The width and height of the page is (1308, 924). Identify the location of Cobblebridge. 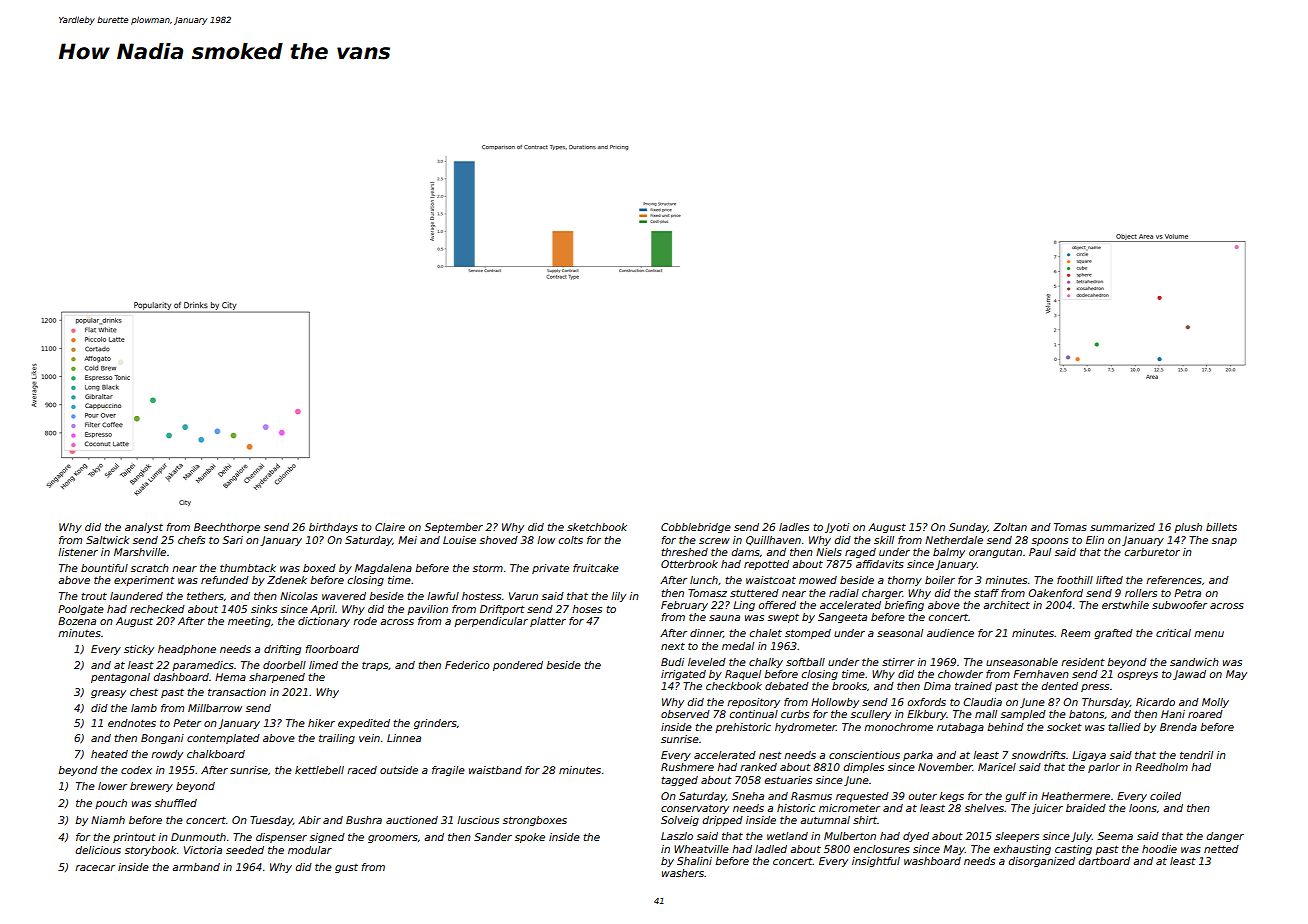
(696, 528).
